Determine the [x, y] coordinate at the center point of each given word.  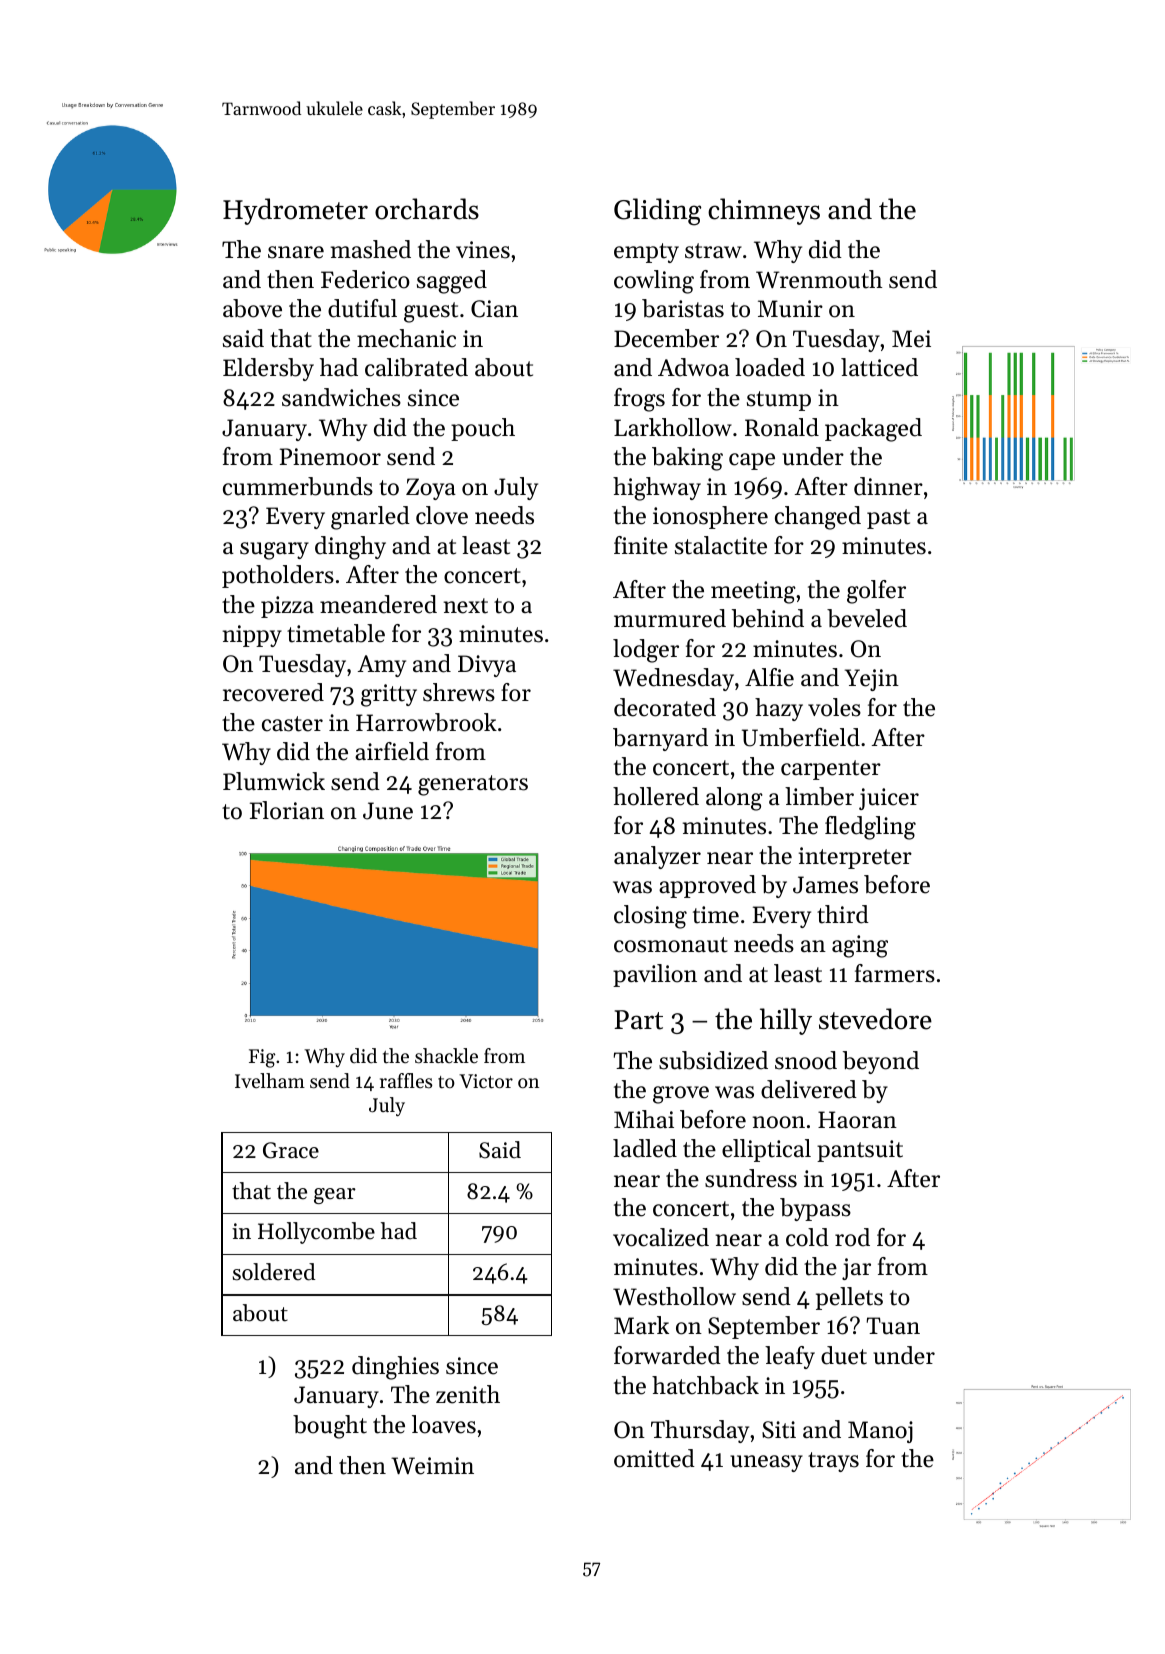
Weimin [432, 1466]
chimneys [764, 211]
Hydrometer [295, 211]
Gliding [657, 212]
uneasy [766, 1463]
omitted [654, 1458]
